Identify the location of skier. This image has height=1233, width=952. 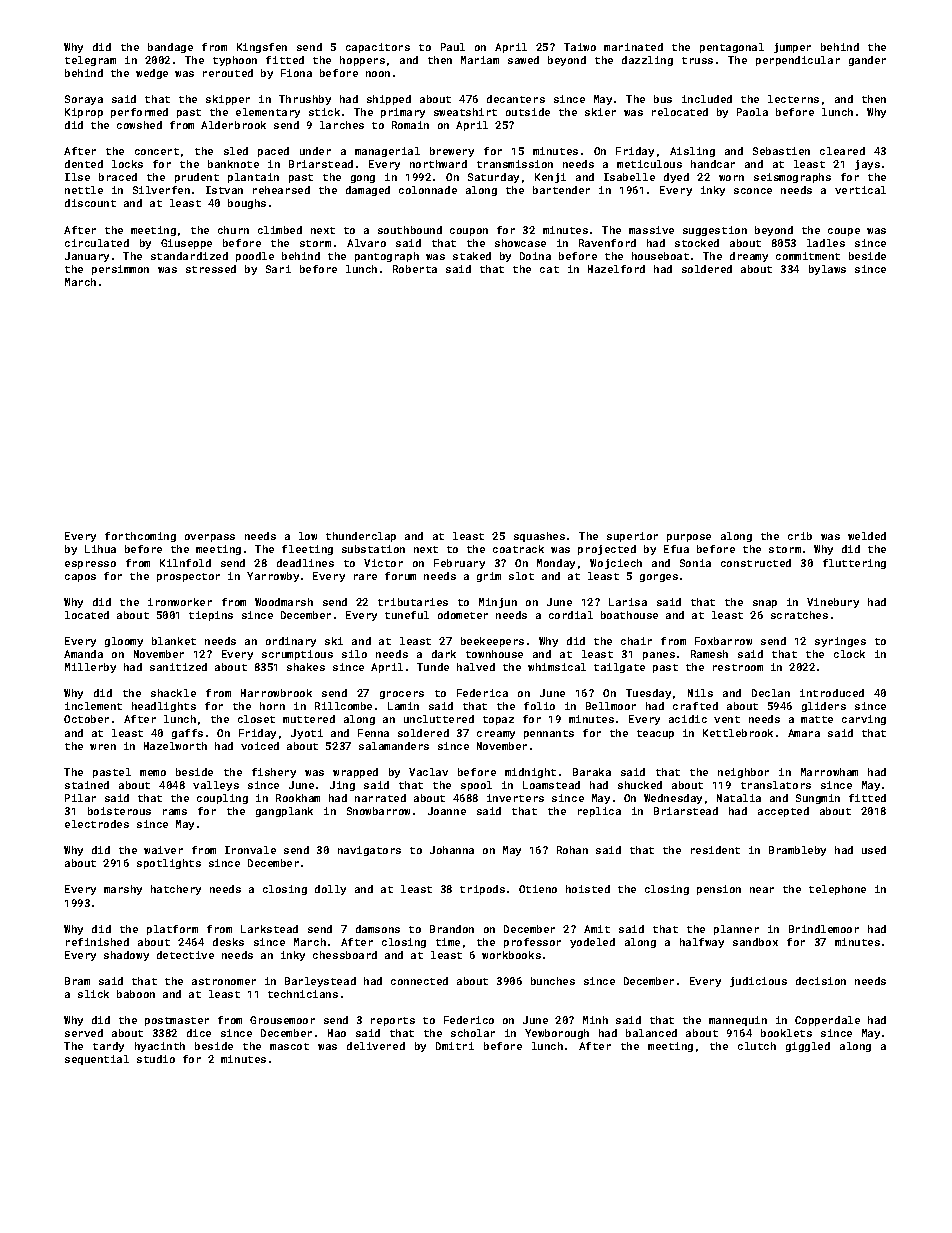
(600, 112).
